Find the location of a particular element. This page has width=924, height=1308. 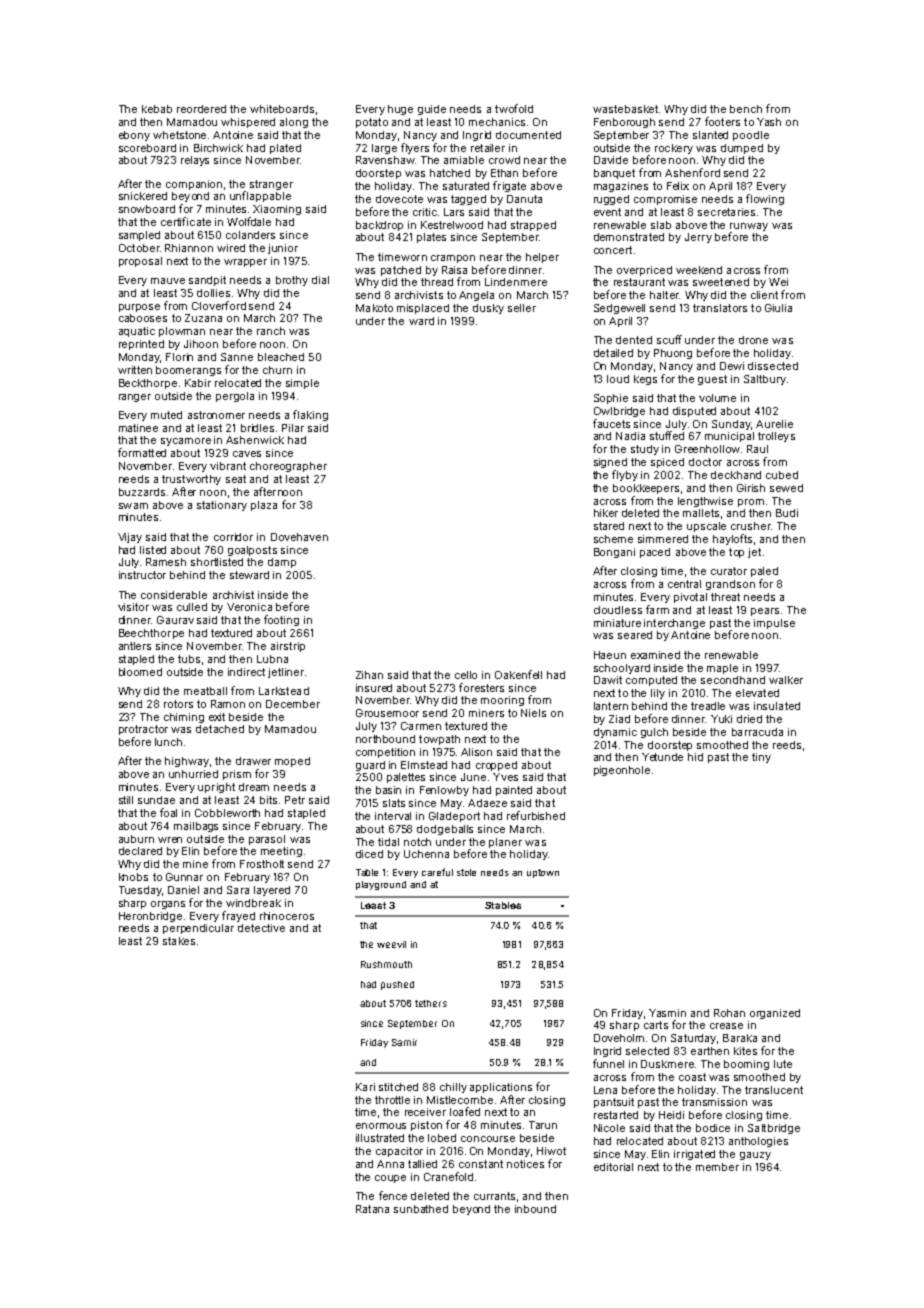

Kari is located at coordinates (365, 1087).
